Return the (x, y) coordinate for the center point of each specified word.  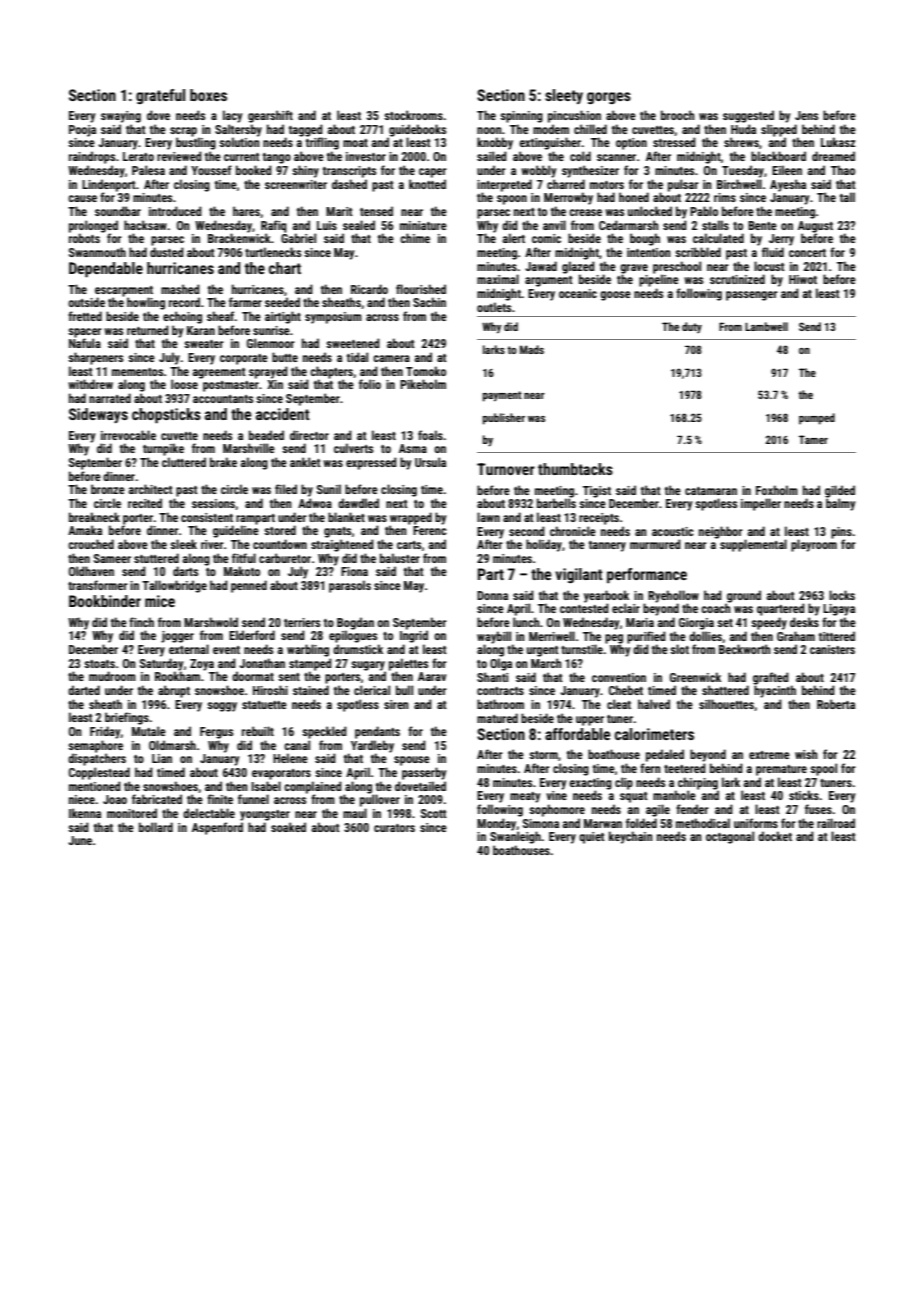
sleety (564, 96)
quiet (592, 838)
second (527, 531)
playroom (814, 545)
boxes (208, 95)
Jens (806, 115)
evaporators (281, 774)
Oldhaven (91, 571)
